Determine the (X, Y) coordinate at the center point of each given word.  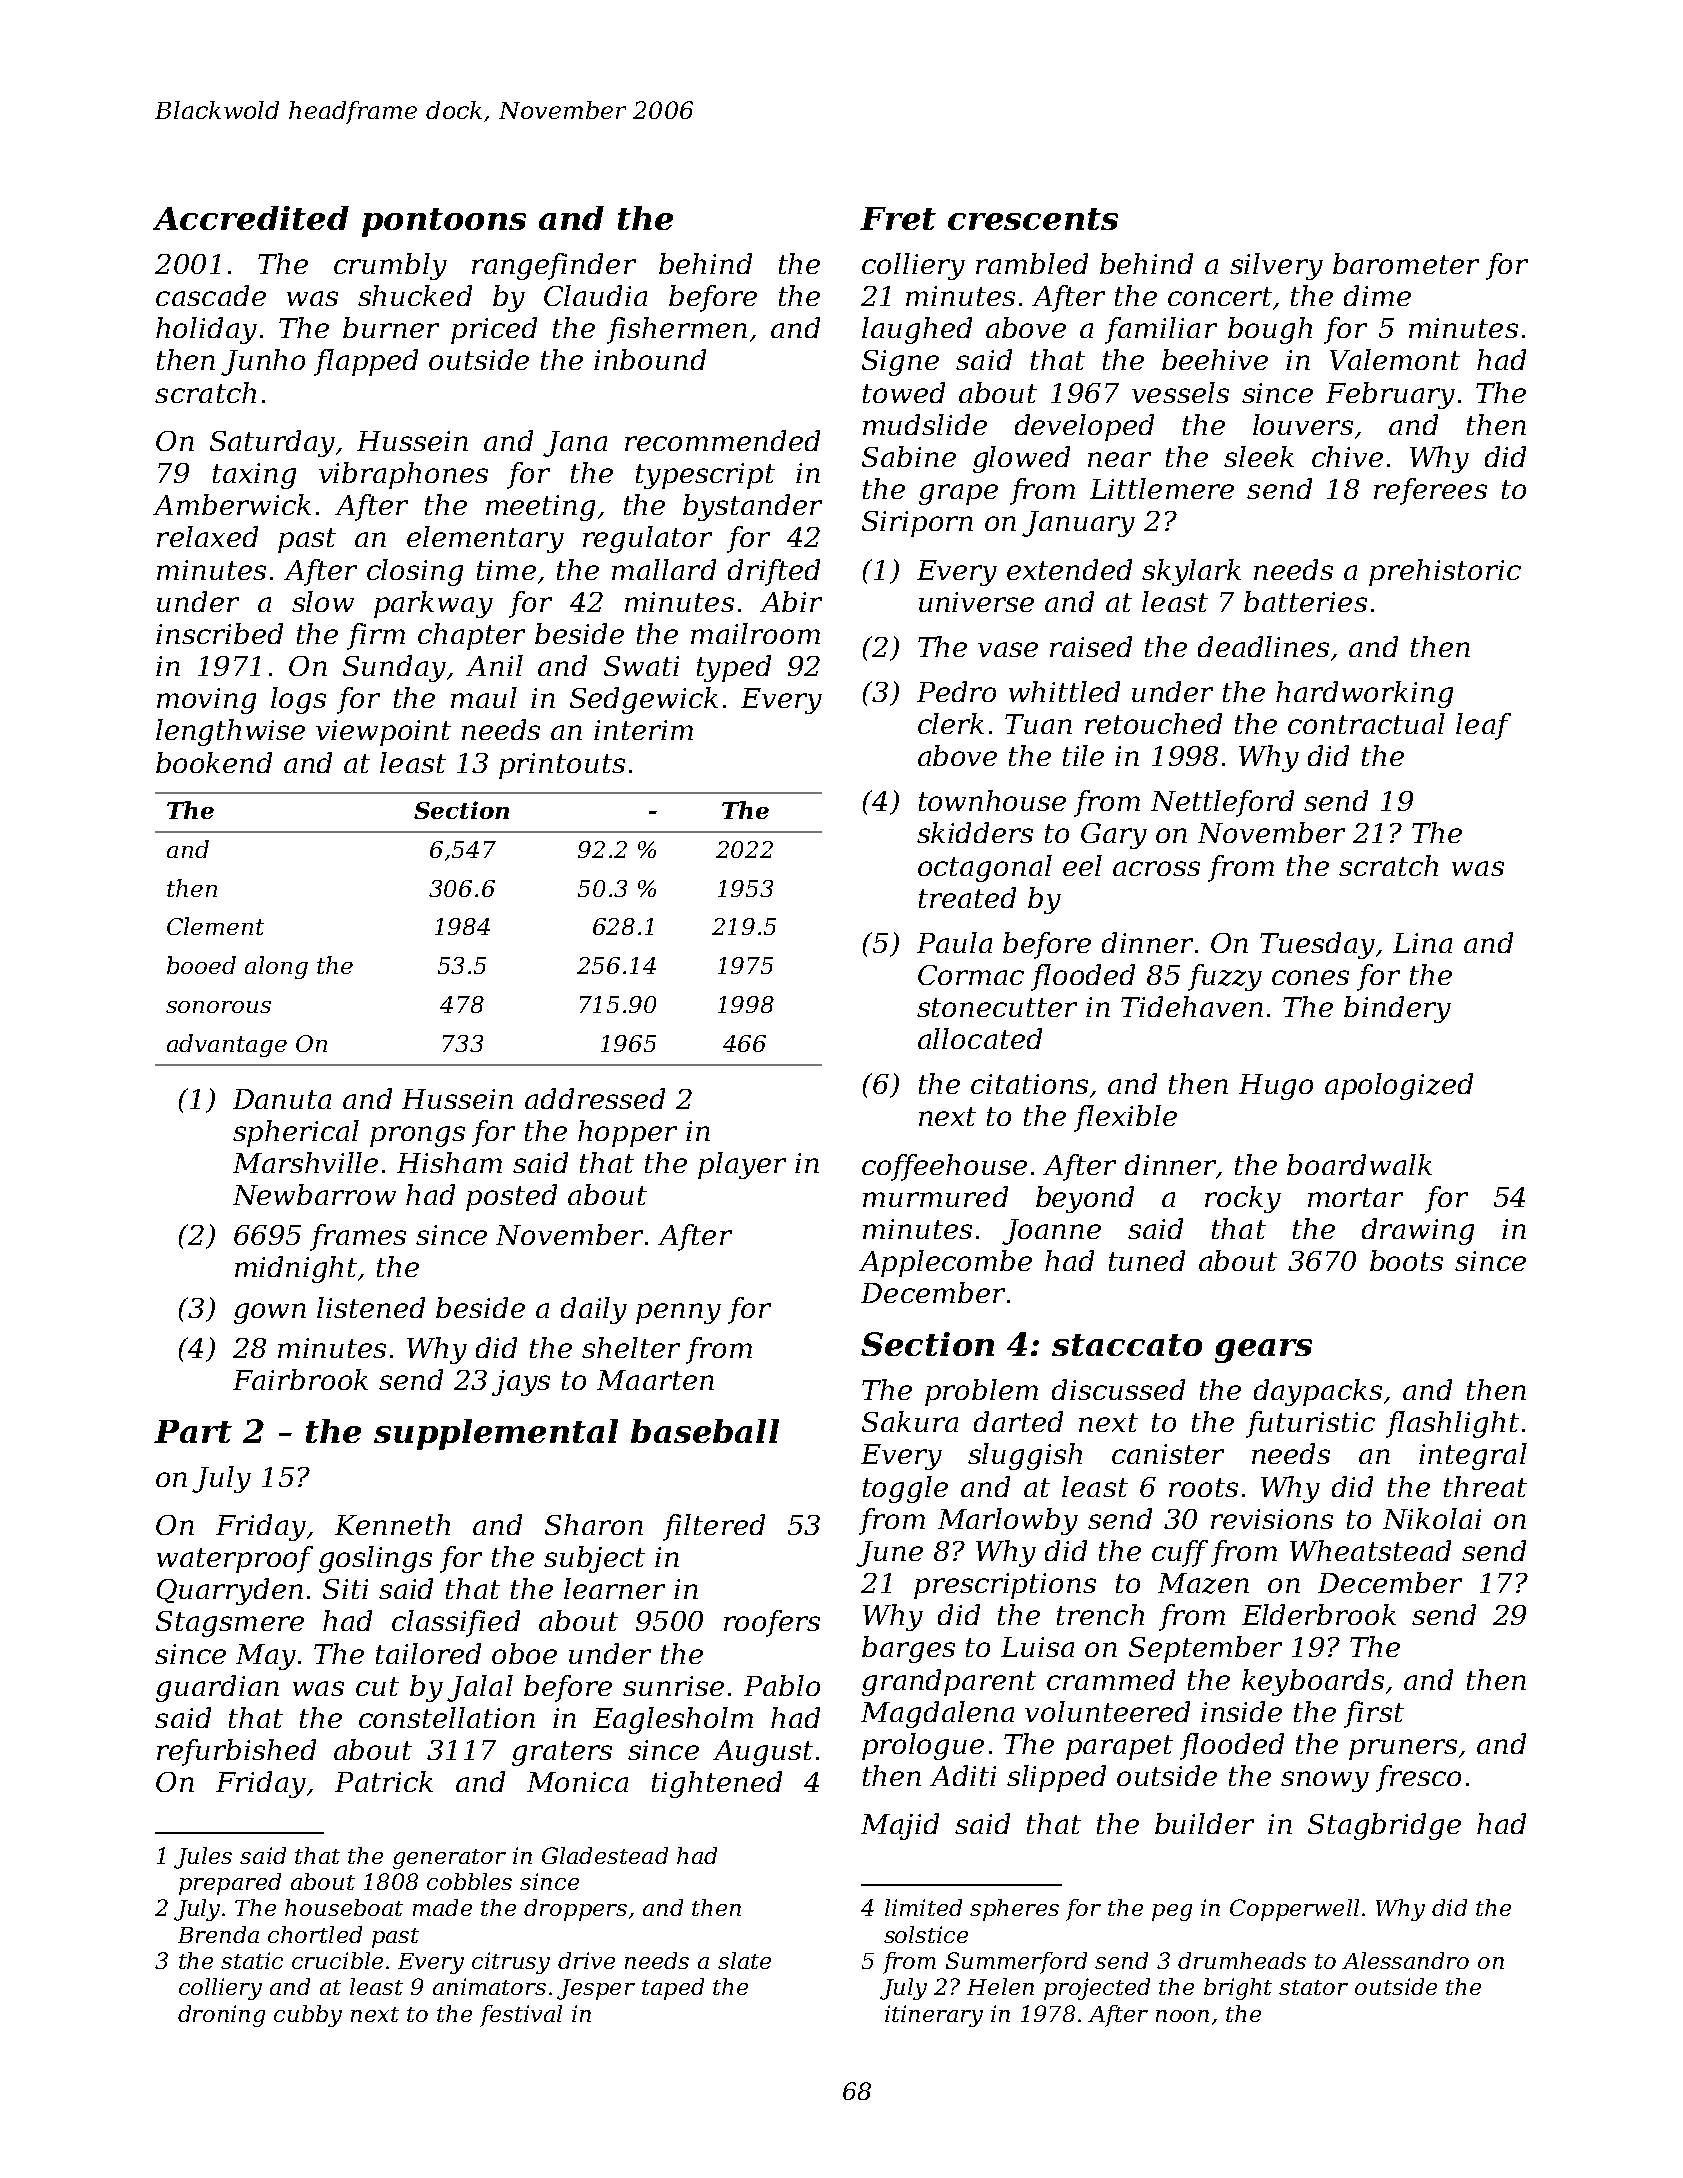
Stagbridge (1384, 1826)
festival (521, 2016)
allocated (980, 1038)
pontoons (444, 222)
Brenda (218, 1934)
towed (904, 392)
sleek (1259, 456)
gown (270, 1313)
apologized (1399, 1086)
